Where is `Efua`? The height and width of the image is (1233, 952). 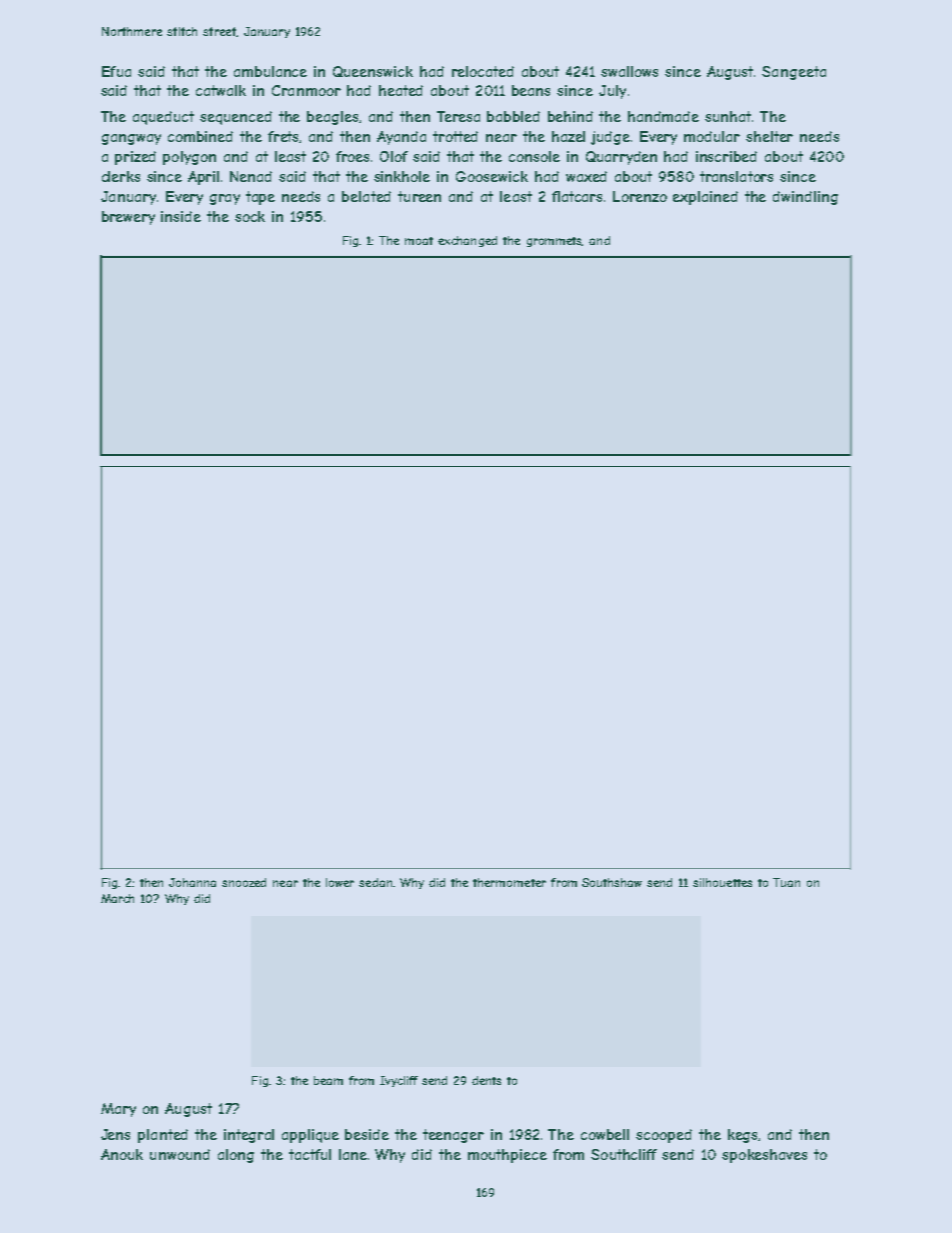
Efua is located at coordinates (116, 71).
